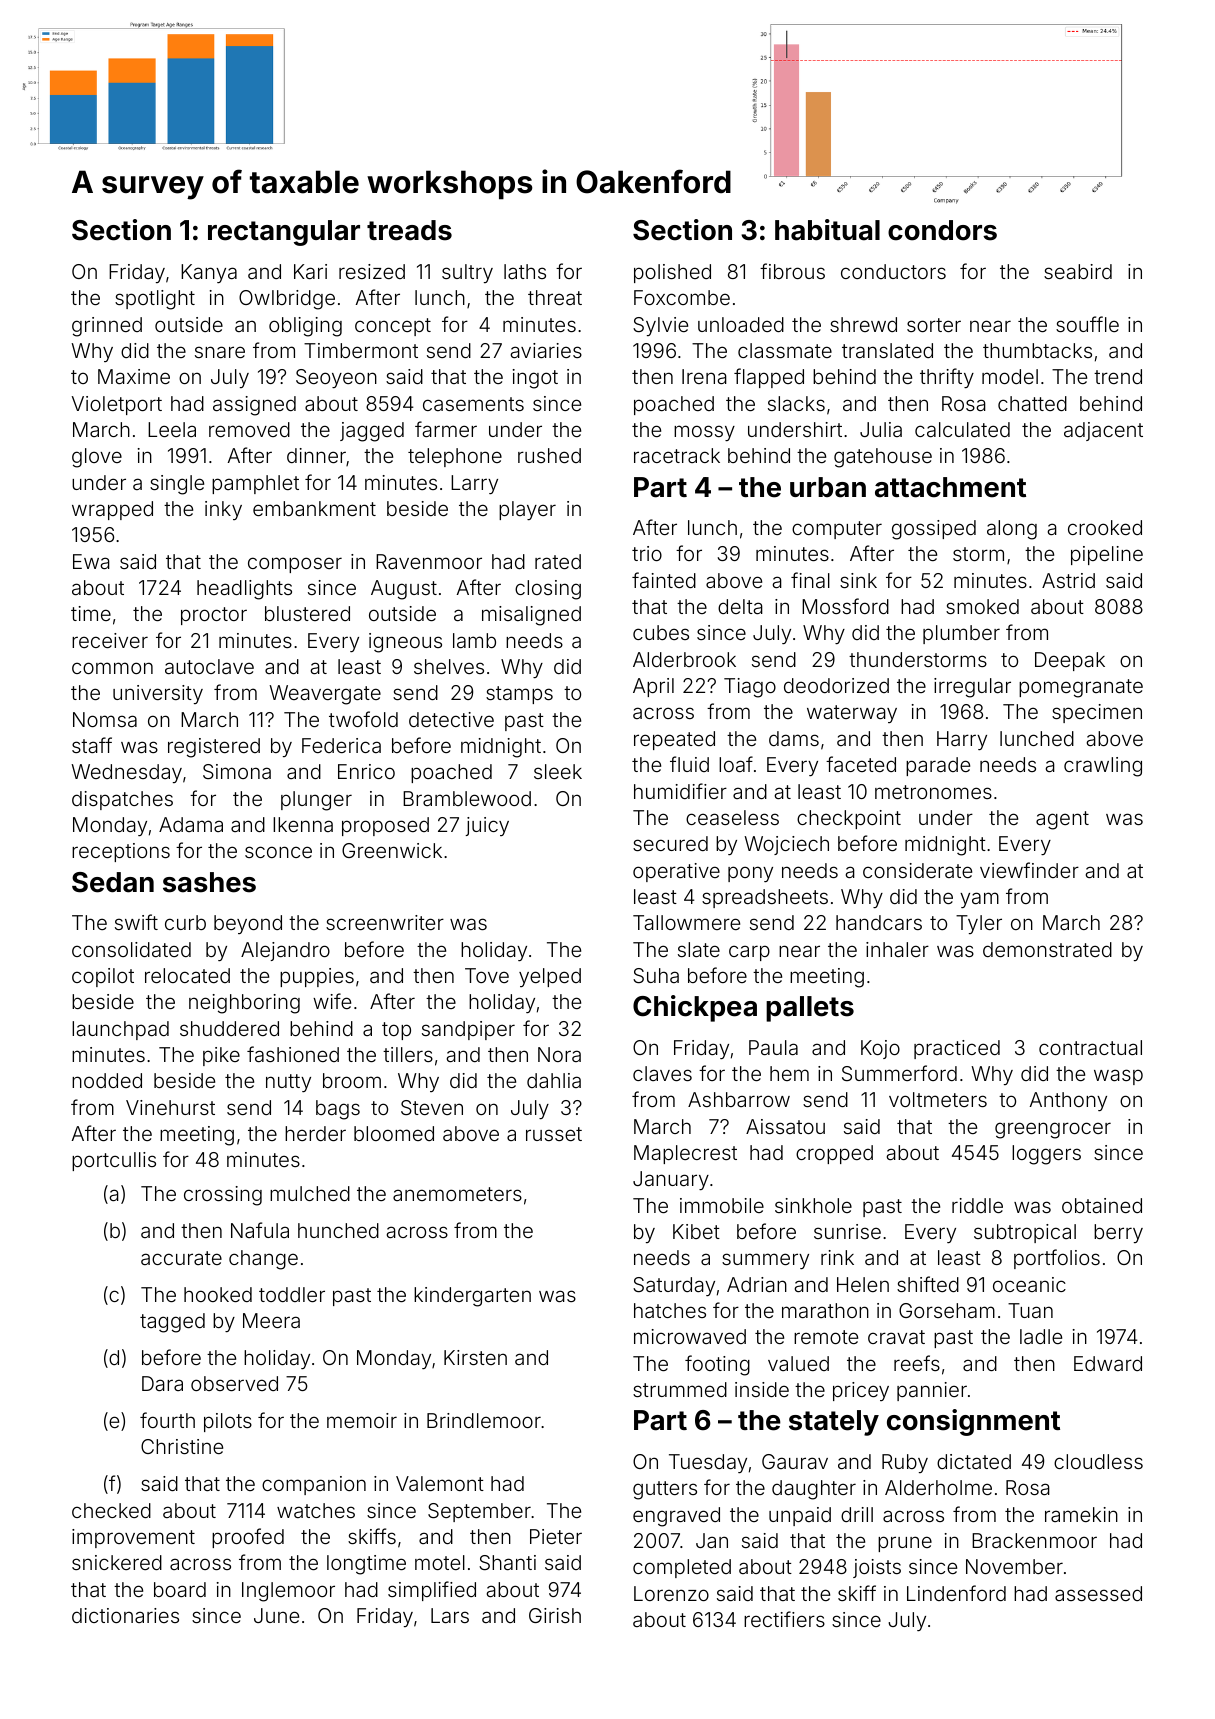 The image size is (1215, 1719). I want to click on unpaid, so click(800, 1516).
